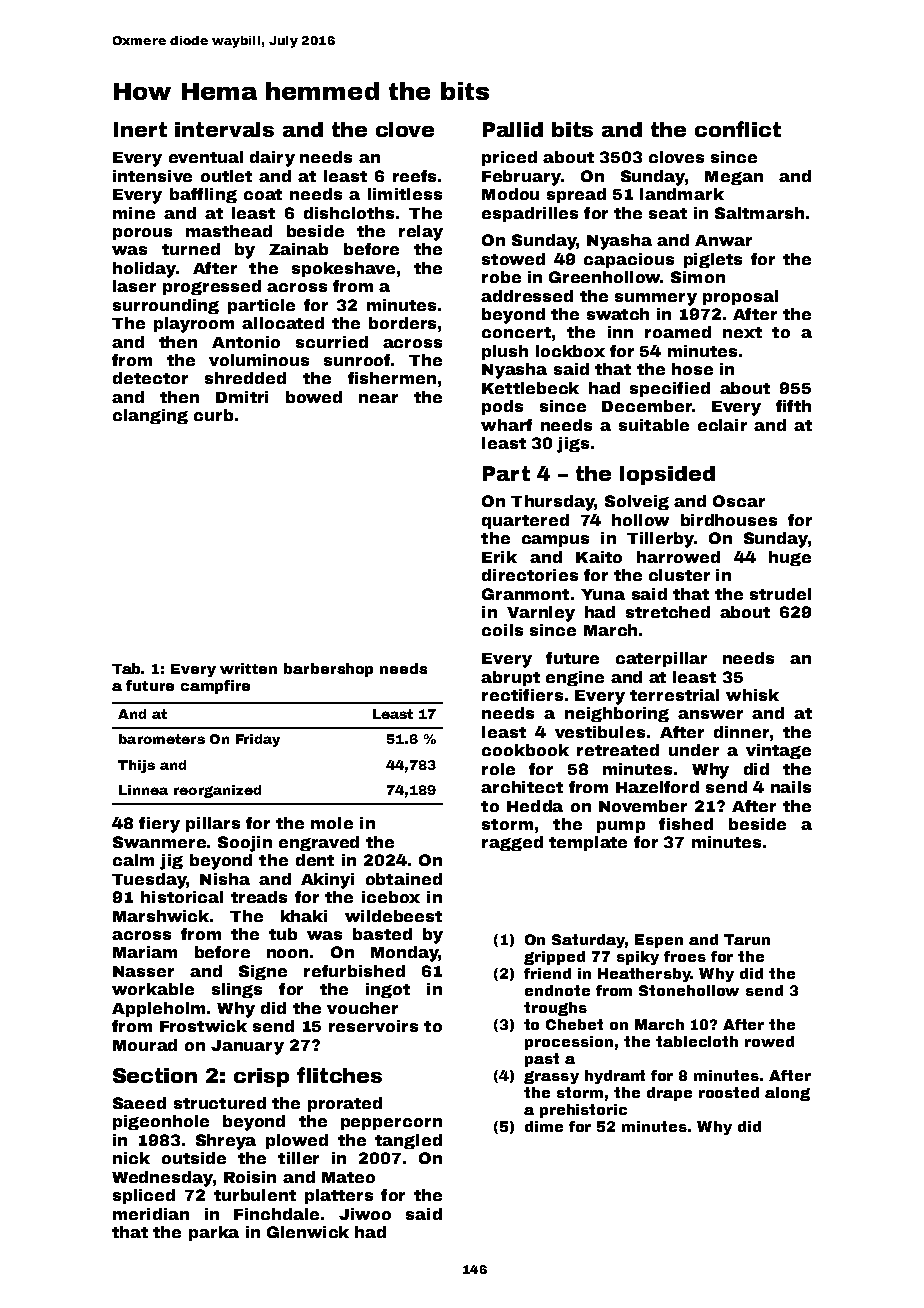 This screenshot has width=924, height=1308. I want to click on treads, so click(259, 897).
